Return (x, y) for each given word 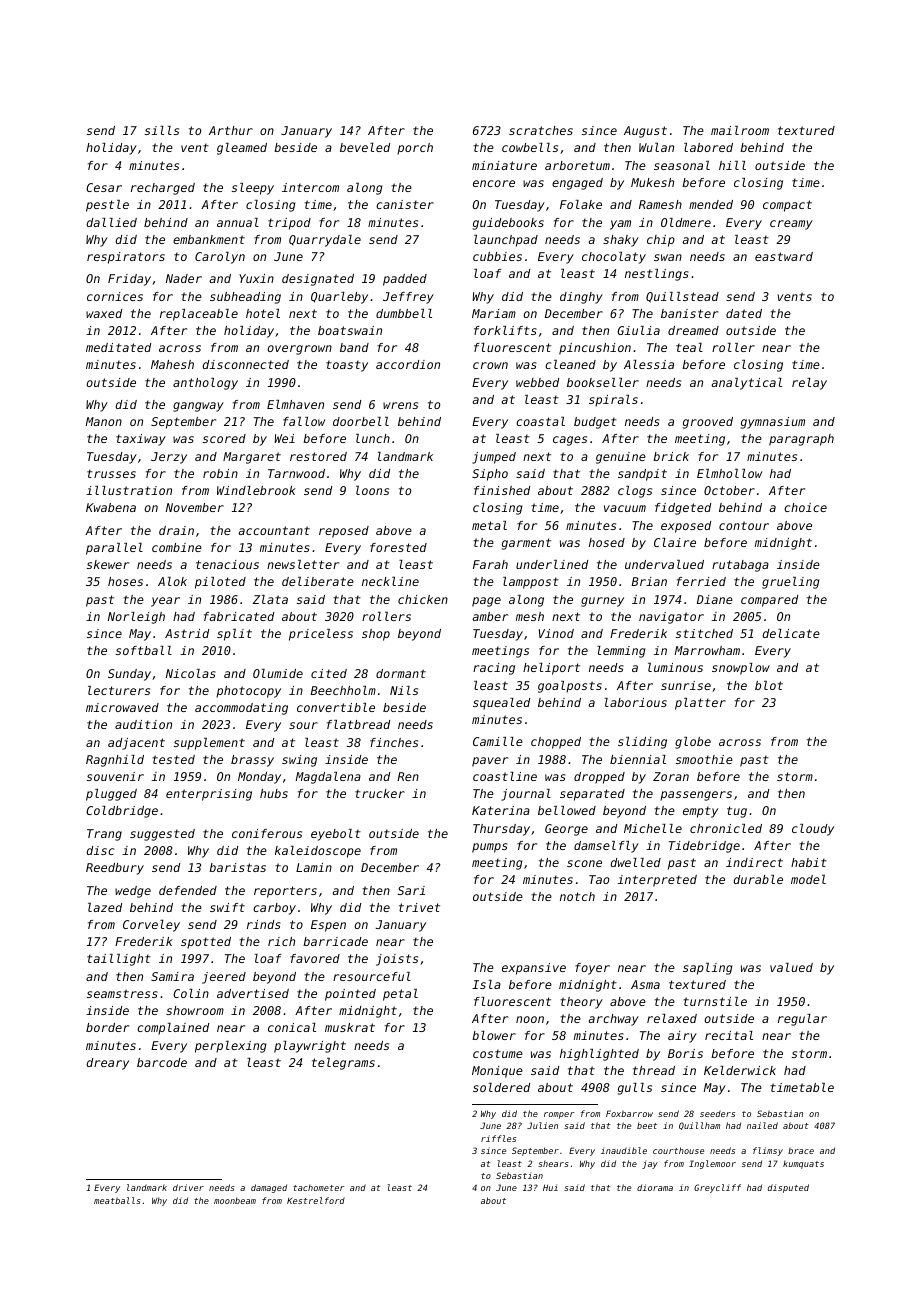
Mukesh (652, 182)
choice (805, 507)
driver (188, 1187)
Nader (184, 278)
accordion (408, 364)
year (165, 602)
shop (376, 635)
